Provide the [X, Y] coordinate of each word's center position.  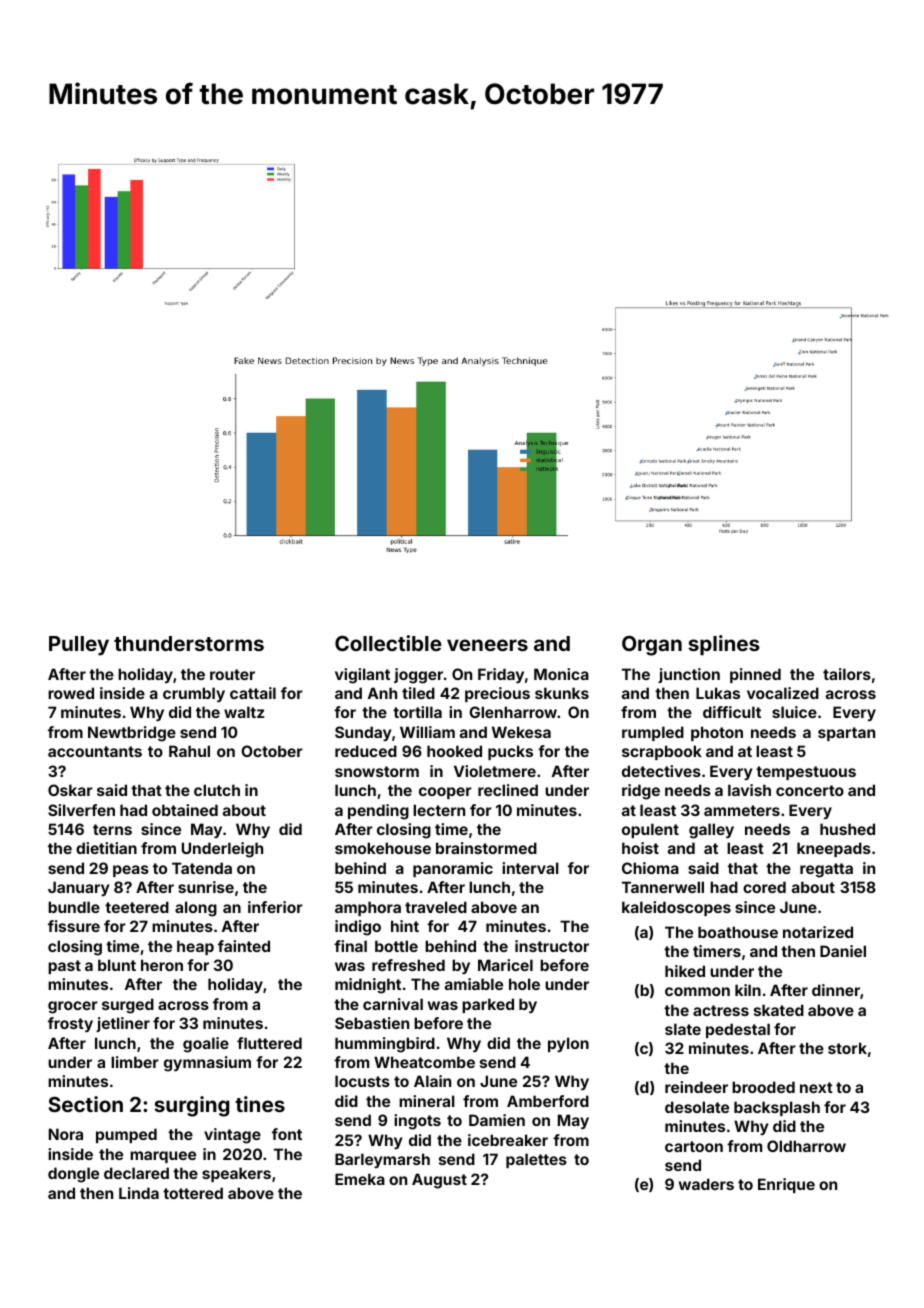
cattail [253, 693]
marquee [163, 1157]
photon [717, 733]
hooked [454, 751]
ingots [417, 1122]
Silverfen [81, 810]
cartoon [694, 1146]
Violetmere [495, 771]
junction [689, 675]
